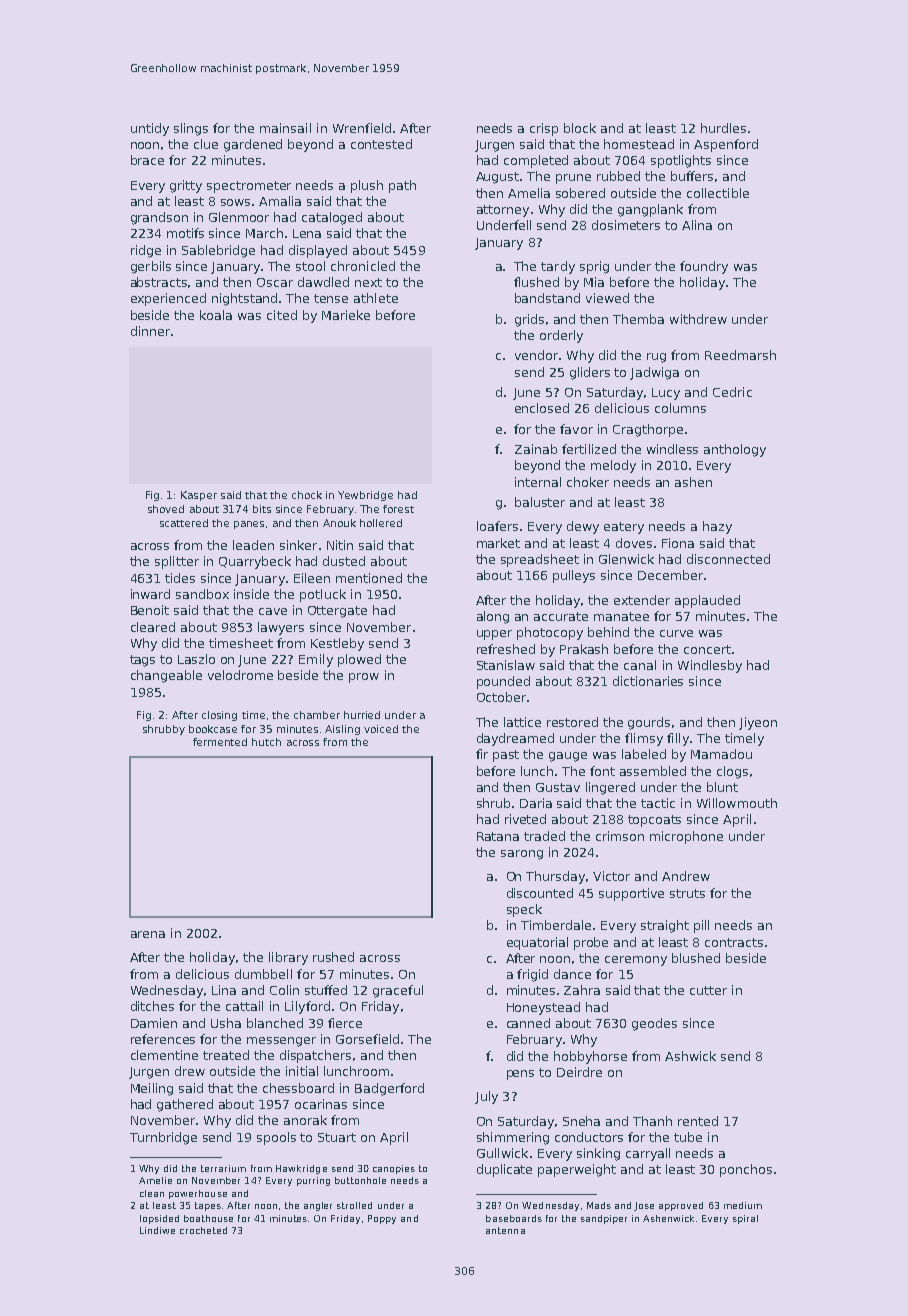 This document has height=1316, width=908. Describe the element at coordinates (723, 128) in the document. I see `hurdles` at that location.
